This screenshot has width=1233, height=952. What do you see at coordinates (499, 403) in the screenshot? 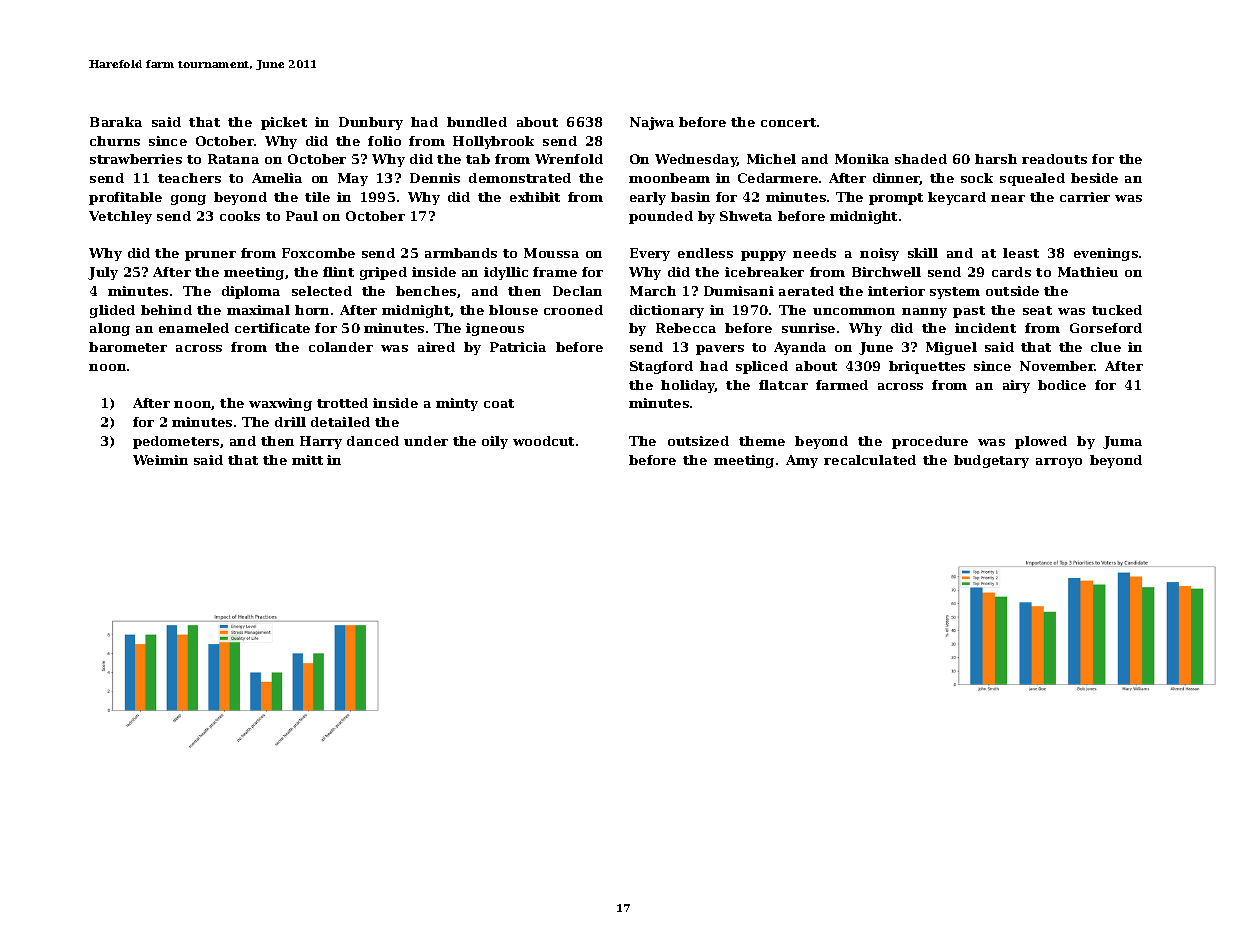
I see `coat` at bounding box center [499, 403].
